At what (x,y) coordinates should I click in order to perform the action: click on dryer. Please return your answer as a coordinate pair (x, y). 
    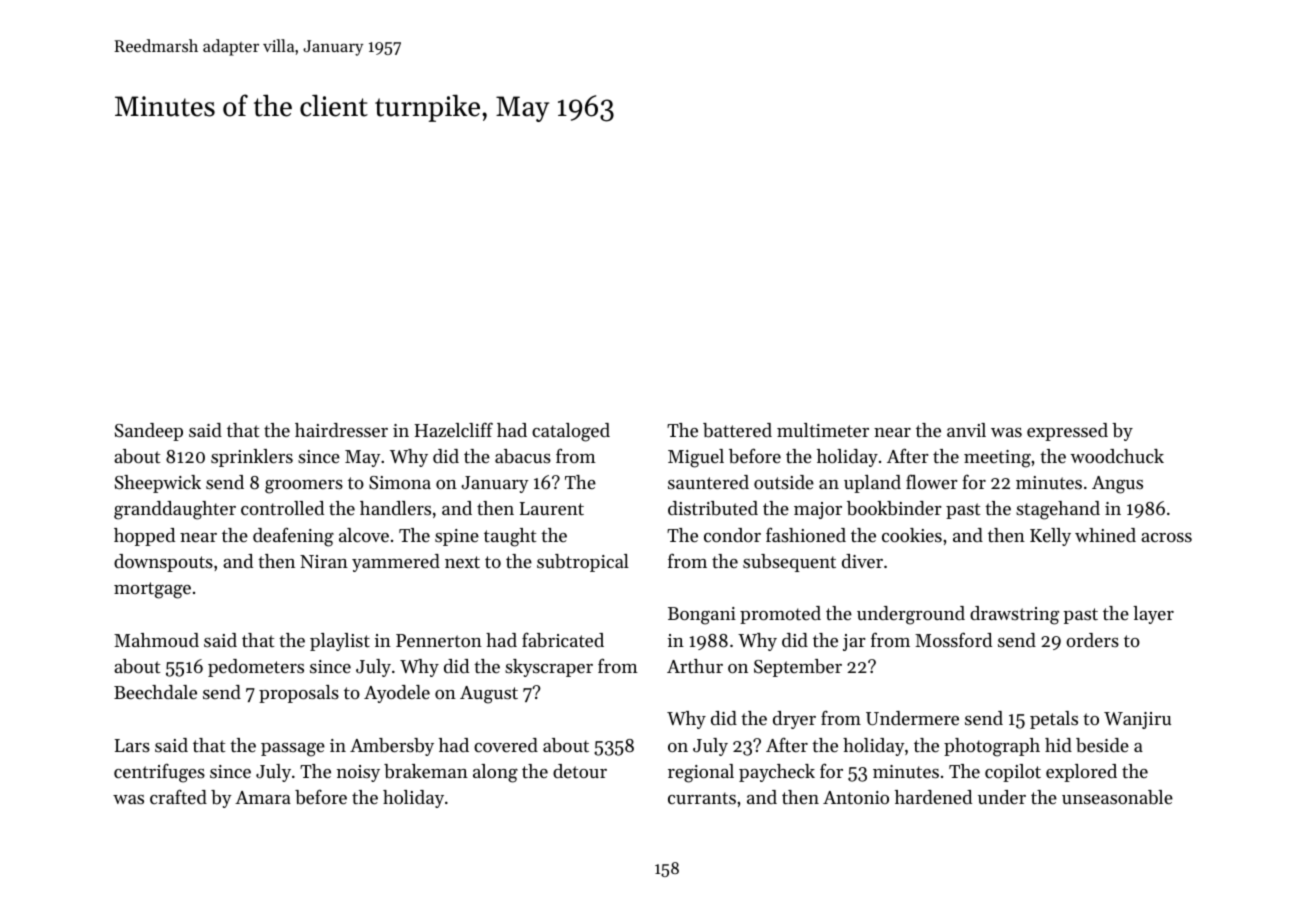
    Looking at the image, I should click on (794, 720).
